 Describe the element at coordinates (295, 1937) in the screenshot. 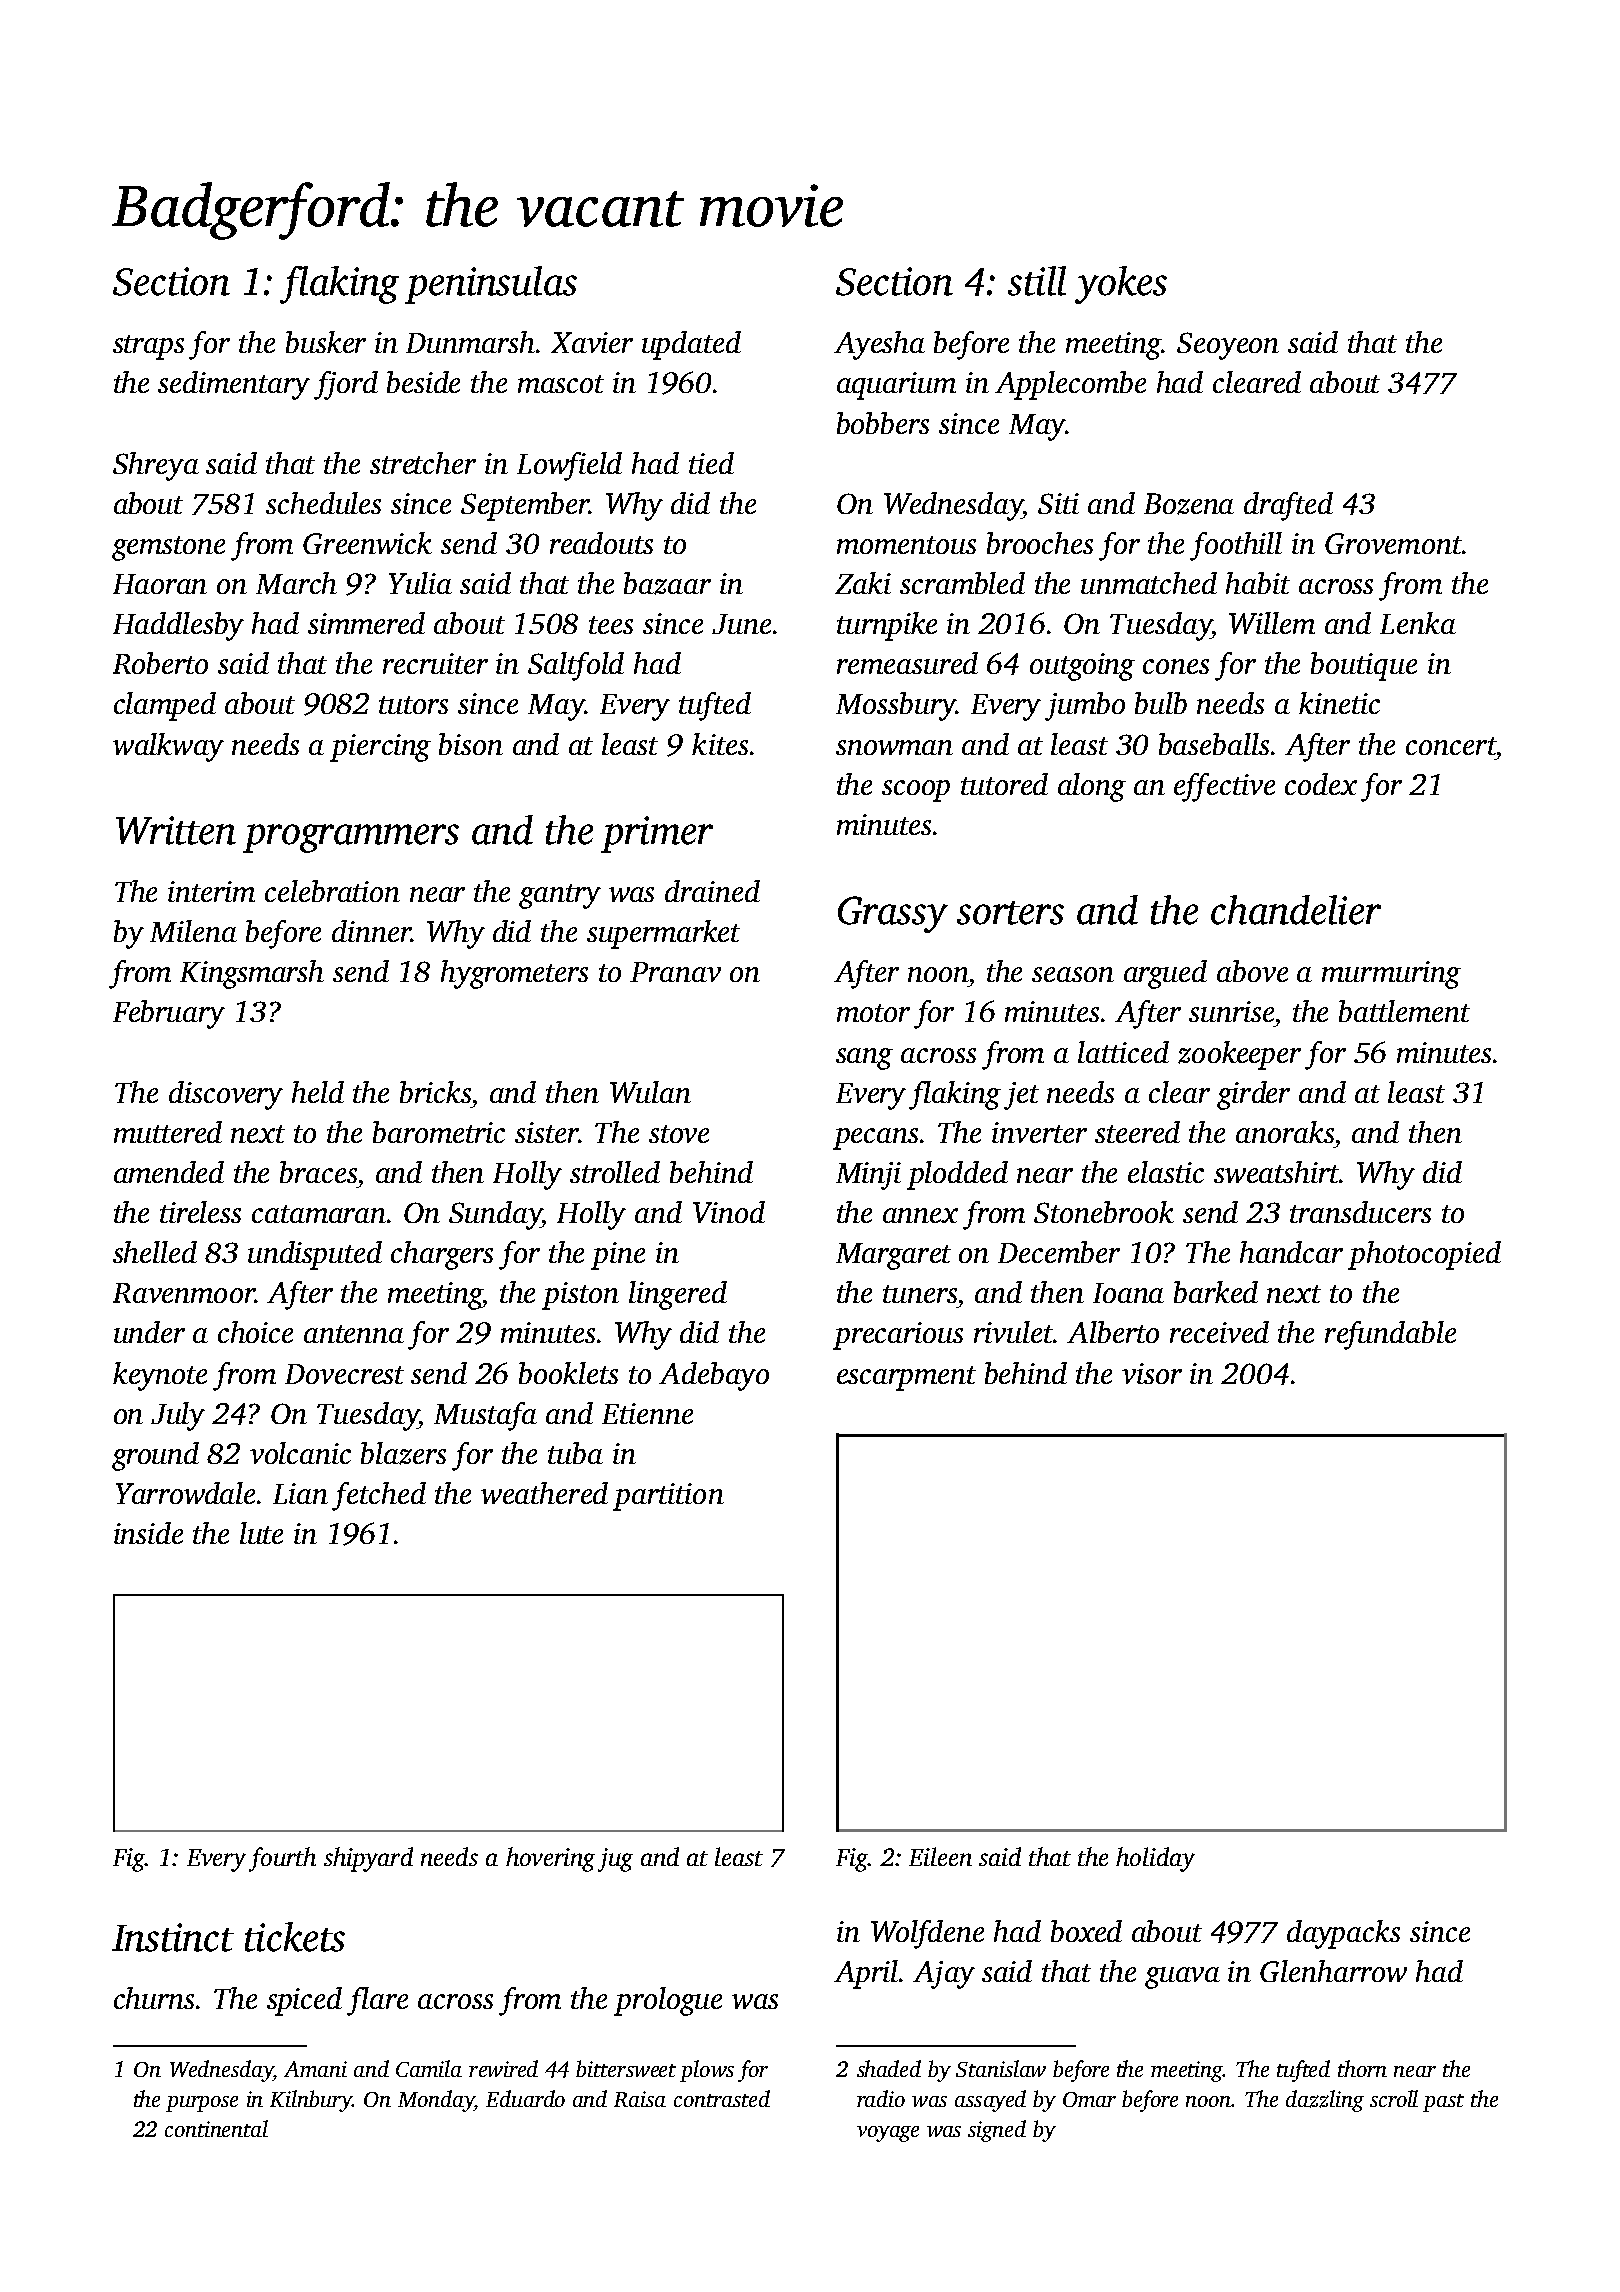

I see `tickets` at that location.
